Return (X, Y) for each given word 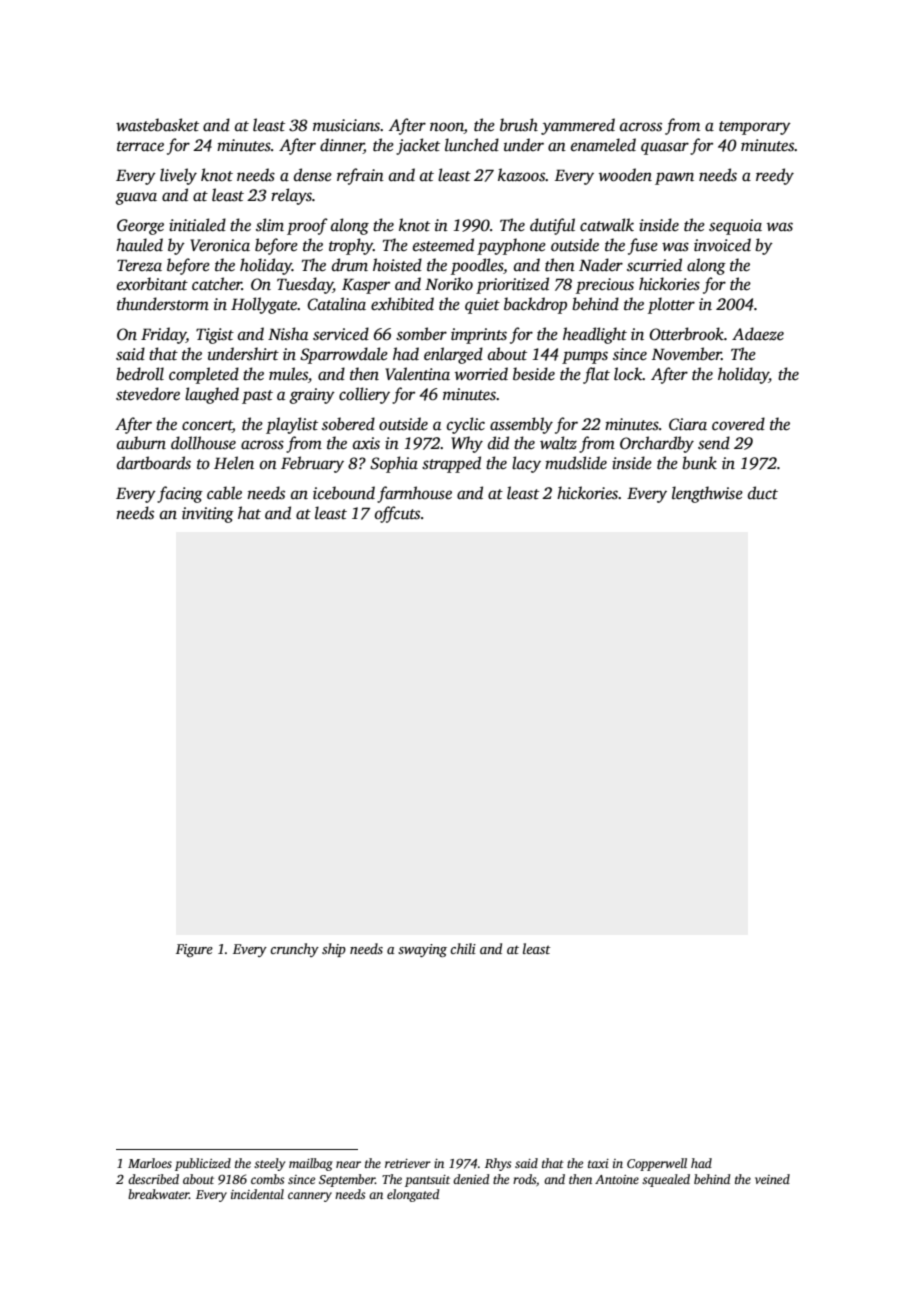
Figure (194, 950)
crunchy (294, 950)
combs (267, 1179)
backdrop (535, 305)
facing (180, 494)
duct (763, 493)
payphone (511, 246)
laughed (212, 395)
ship (334, 950)
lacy (526, 464)
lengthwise (707, 494)
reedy (775, 176)
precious (605, 286)
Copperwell (657, 1164)
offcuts (397, 514)
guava (136, 198)
